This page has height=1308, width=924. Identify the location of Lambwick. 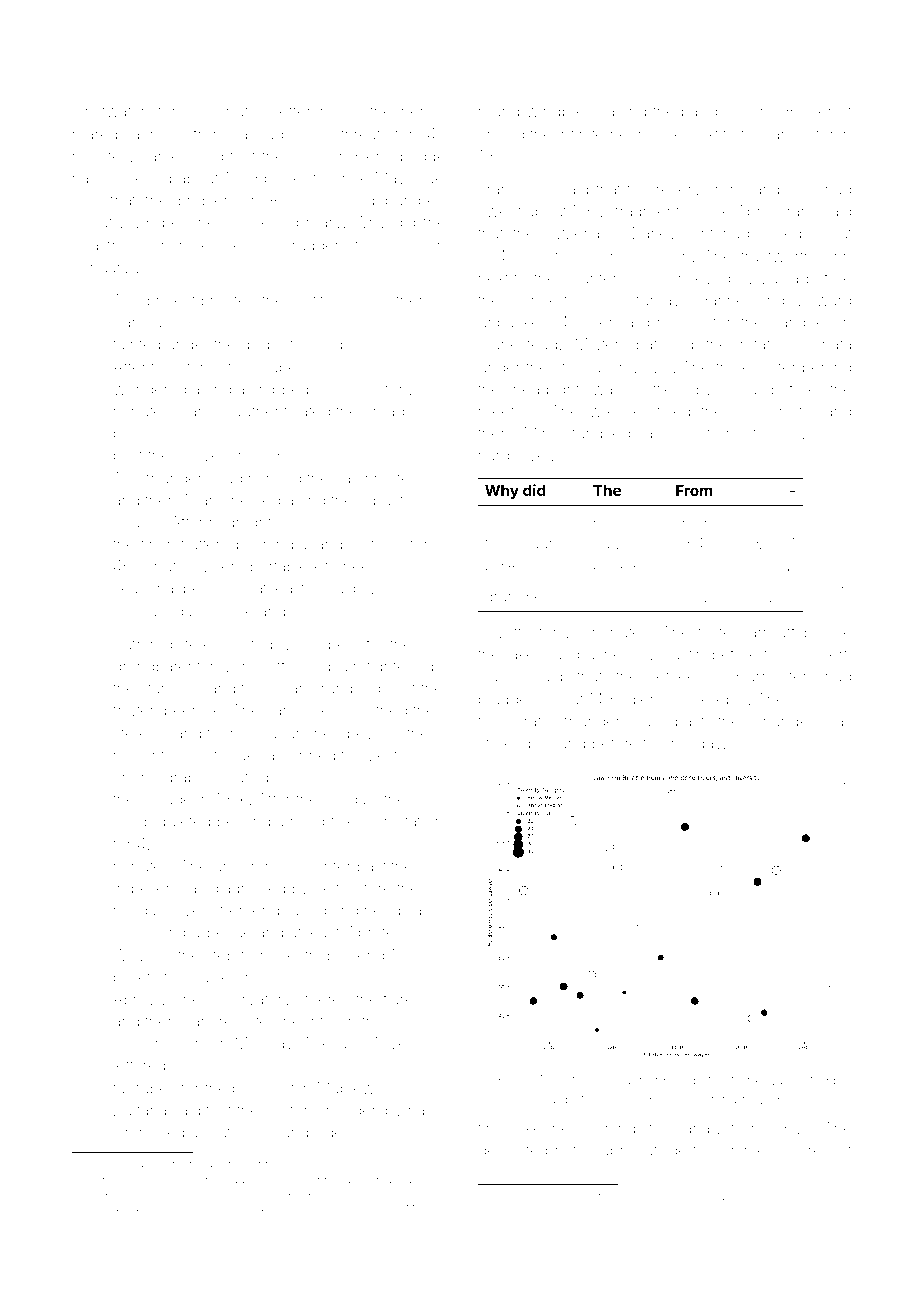
(782, 189).
